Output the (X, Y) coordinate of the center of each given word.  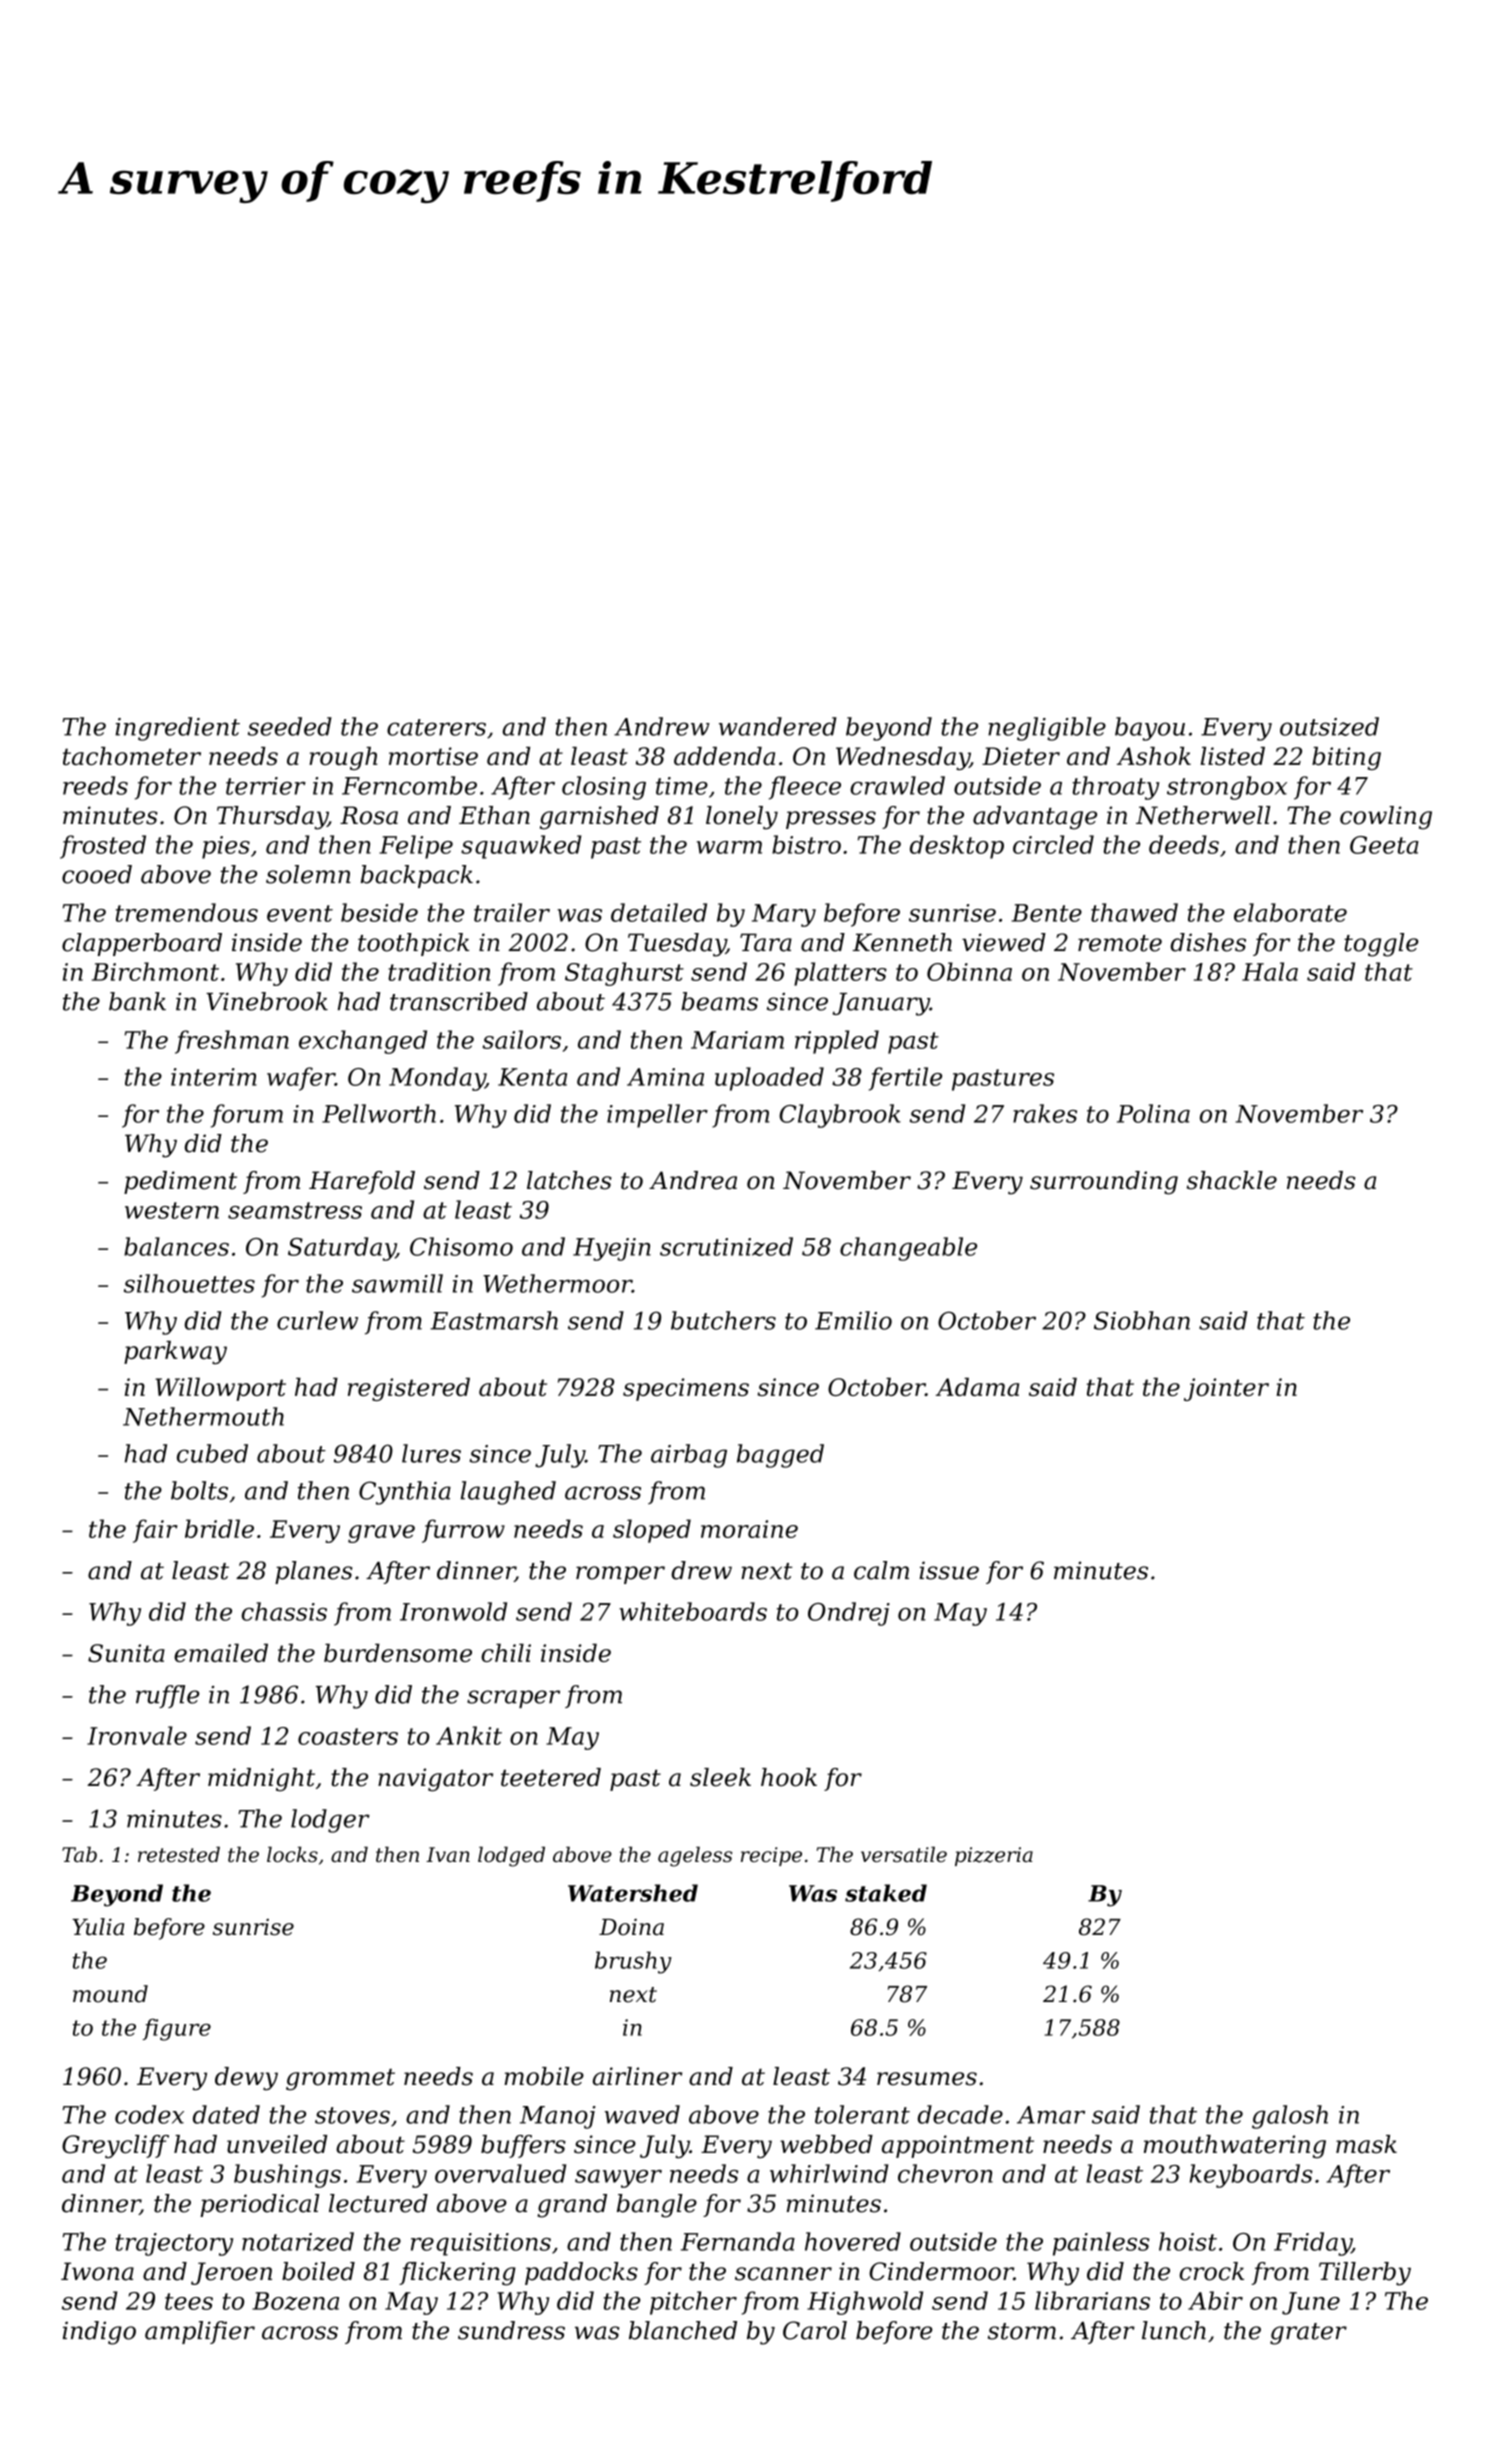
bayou (1150, 729)
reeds (95, 785)
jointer (1226, 1389)
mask (1366, 2144)
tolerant (862, 2114)
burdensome (398, 1652)
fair (155, 1531)
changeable (908, 1249)
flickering (457, 2274)
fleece (805, 788)
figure (177, 2030)
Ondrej (849, 1614)
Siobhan (1142, 1320)
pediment (180, 1182)
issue (949, 1570)
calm (881, 1570)
